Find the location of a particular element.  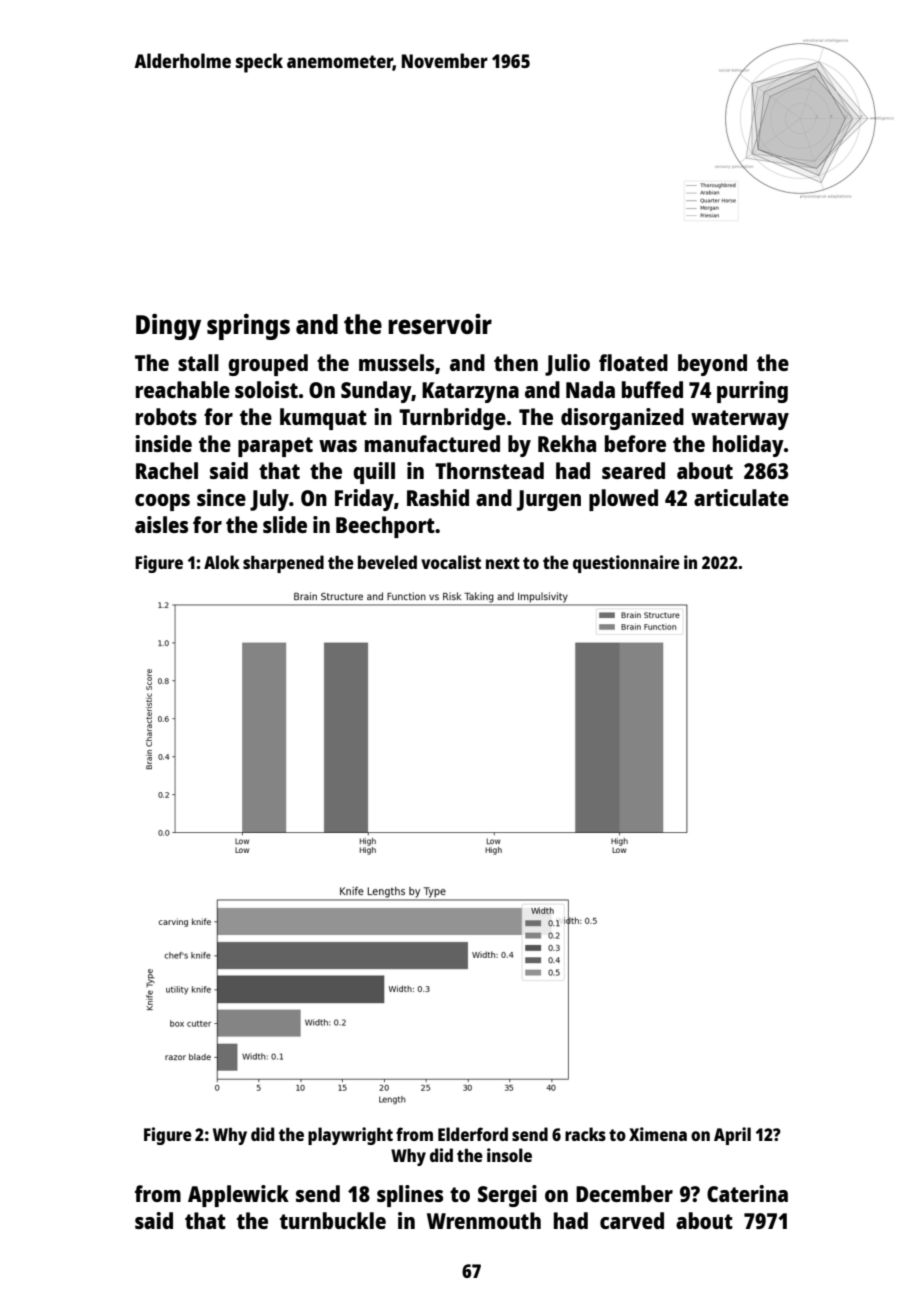

Applewick is located at coordinates (238, 1196).
